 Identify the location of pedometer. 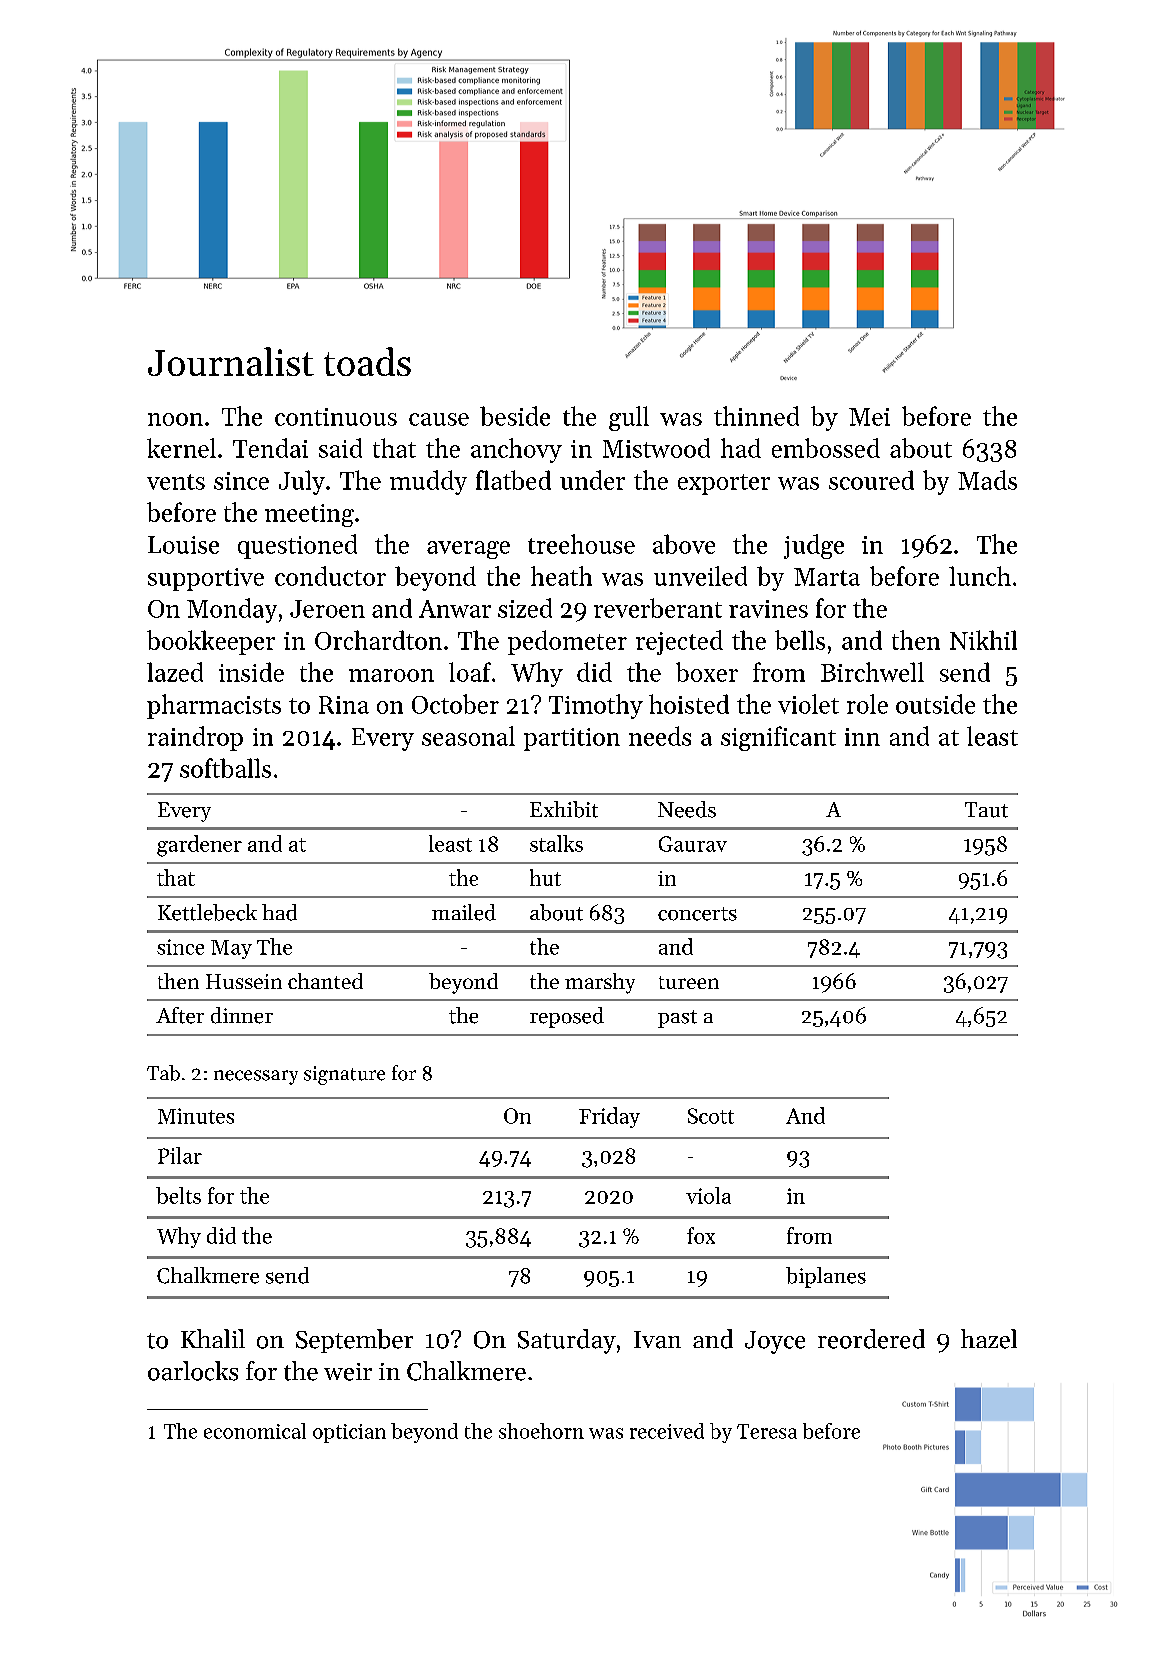
(567, 642).
